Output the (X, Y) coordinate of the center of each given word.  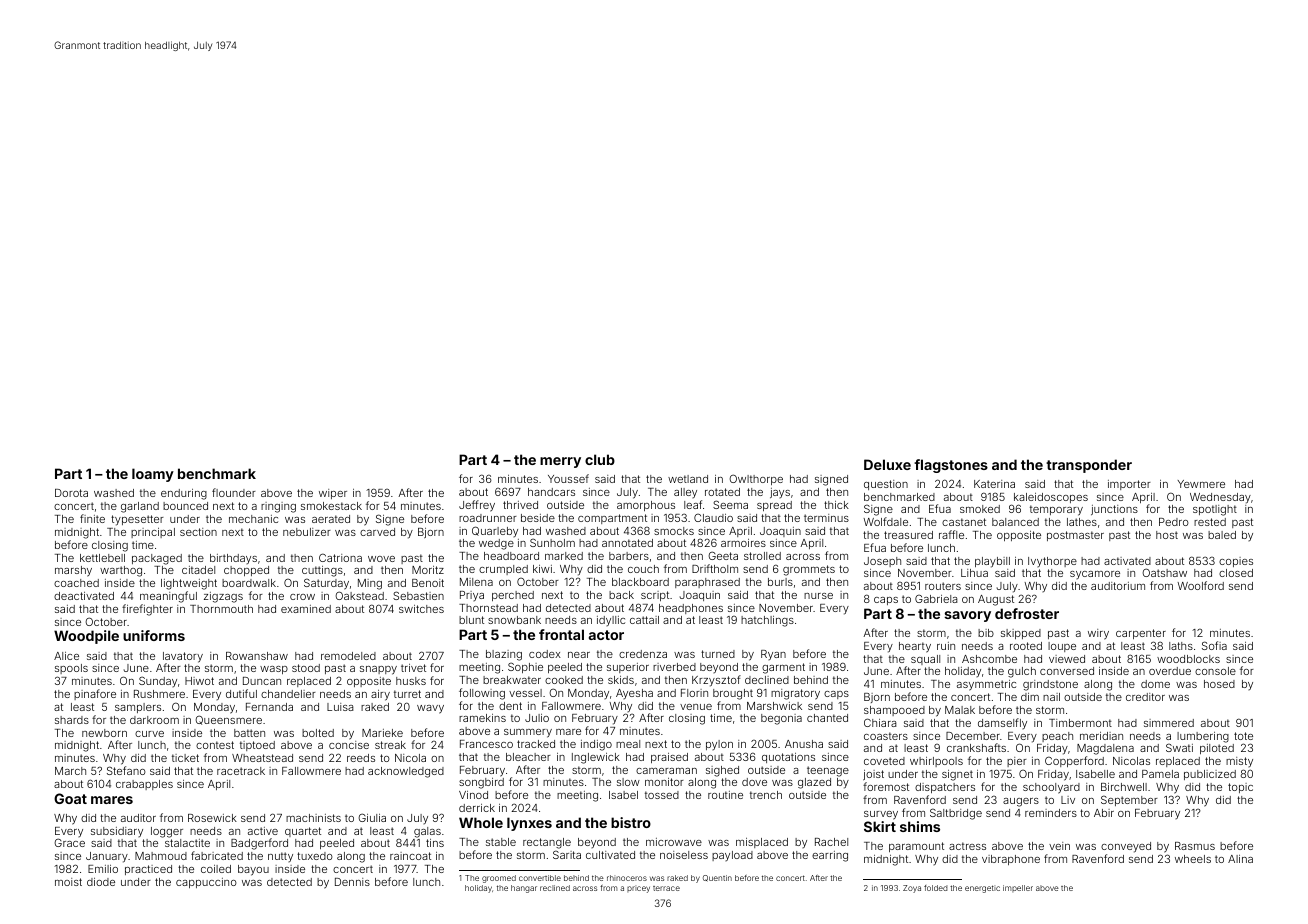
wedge (496, 544)
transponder (1089, 466)
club (600, 459)
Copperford (1074, 761)
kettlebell (102, 558)
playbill (992, 562)
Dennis (352, 882)
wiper (333, 494)
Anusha (804, 744)
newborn (104, 733)
